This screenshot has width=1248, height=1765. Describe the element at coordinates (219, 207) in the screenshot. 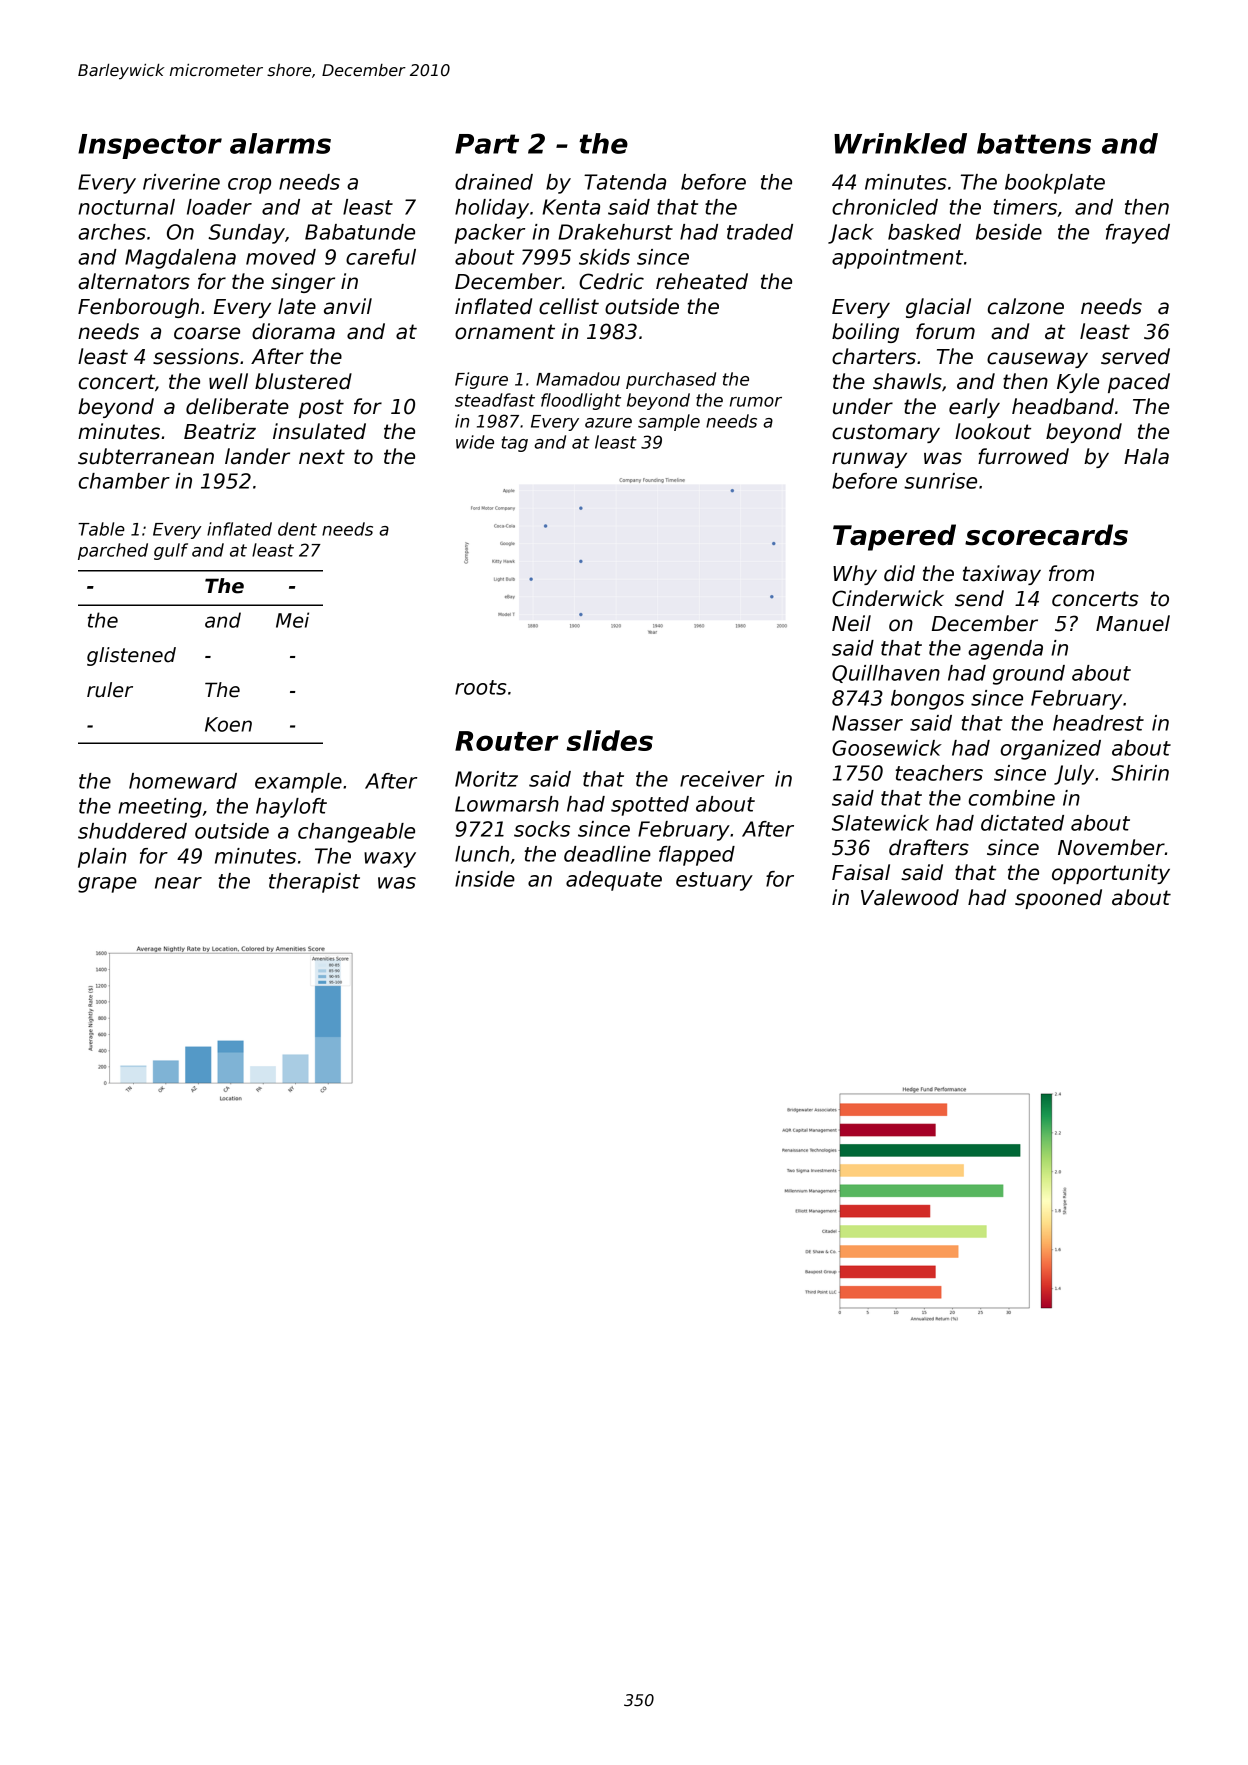

I see `loader` at that location.
